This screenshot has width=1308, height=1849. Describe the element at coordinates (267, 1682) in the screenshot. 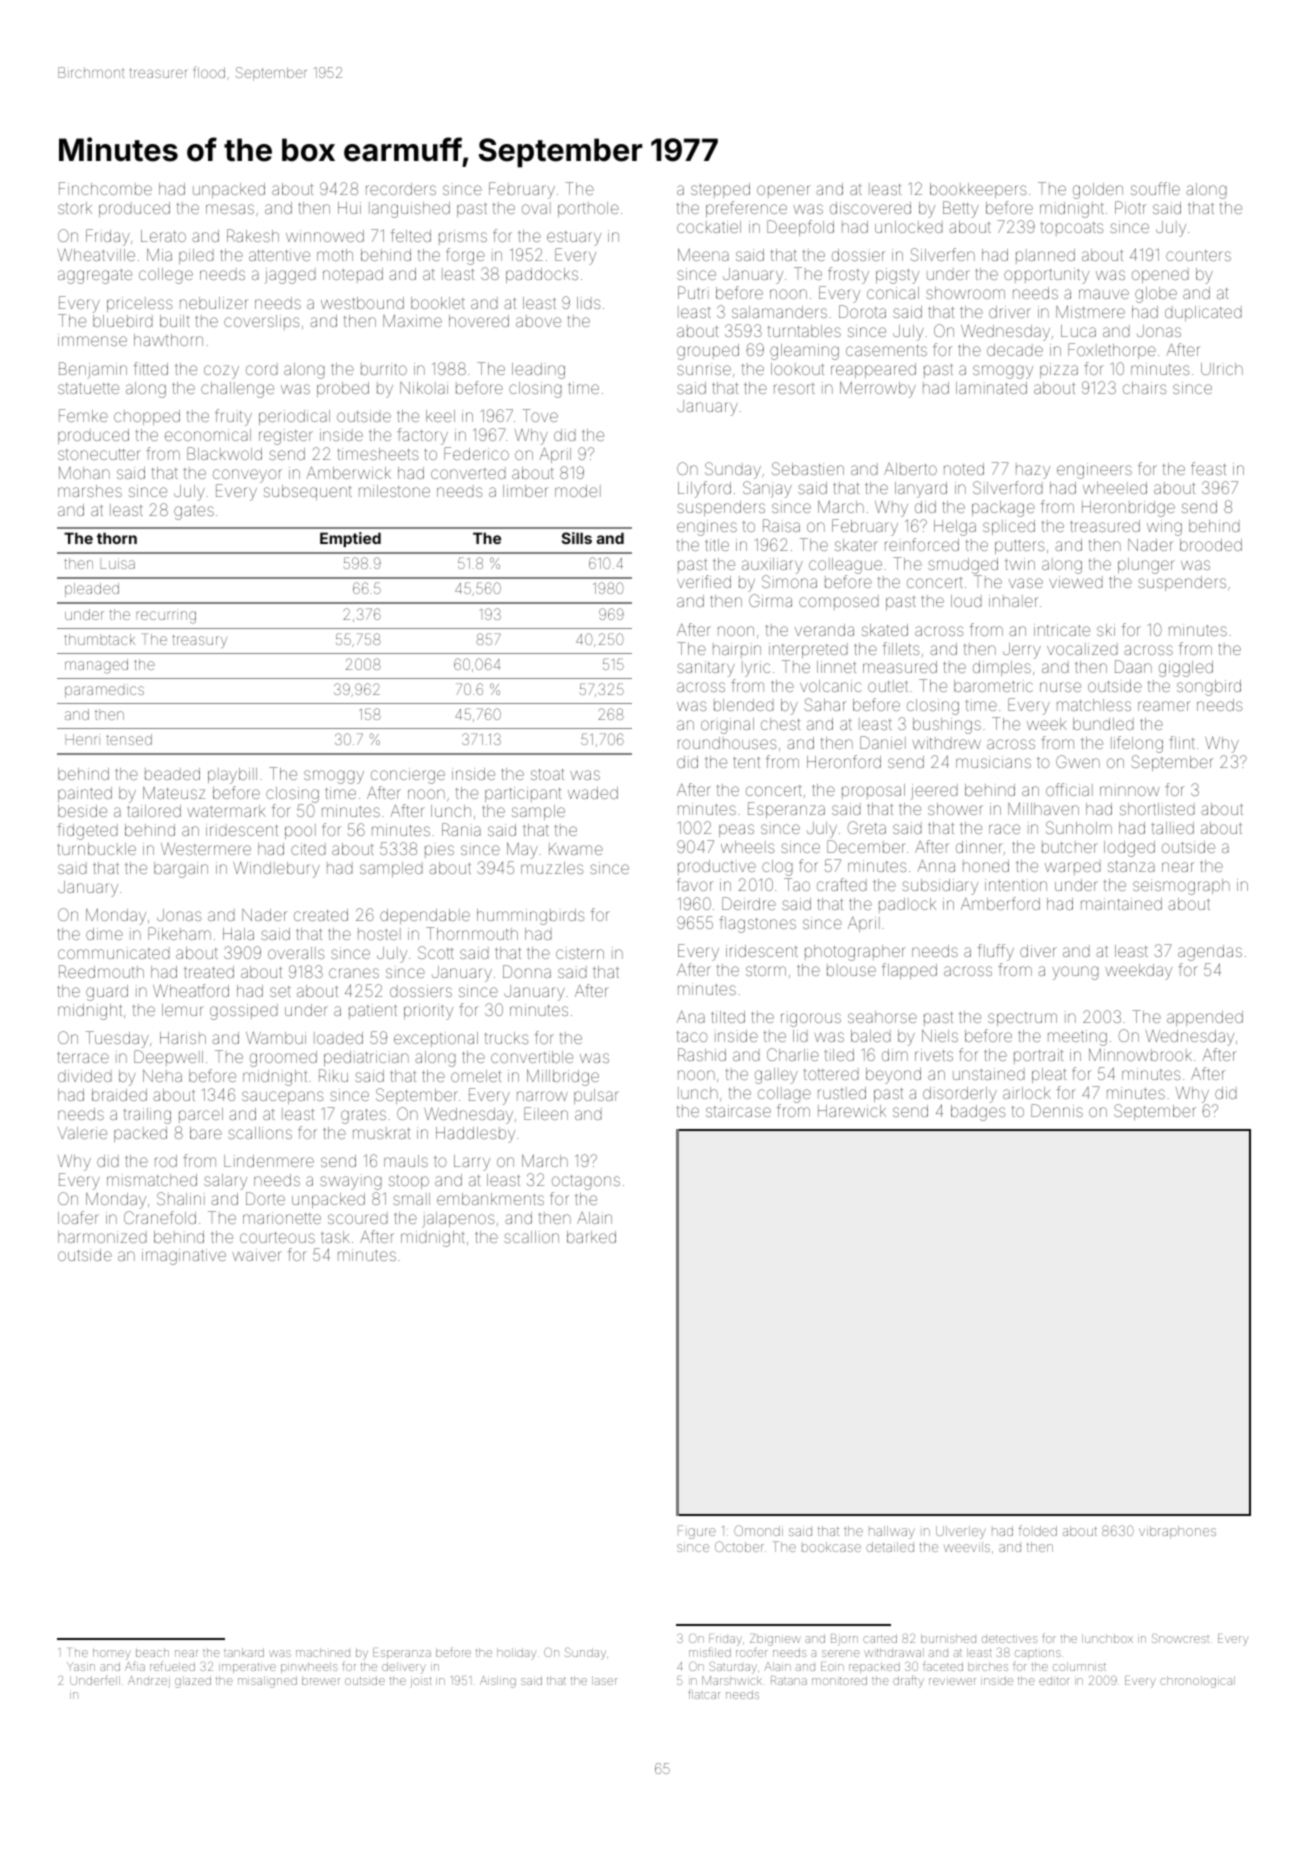

I see `misaligned` at that location.
